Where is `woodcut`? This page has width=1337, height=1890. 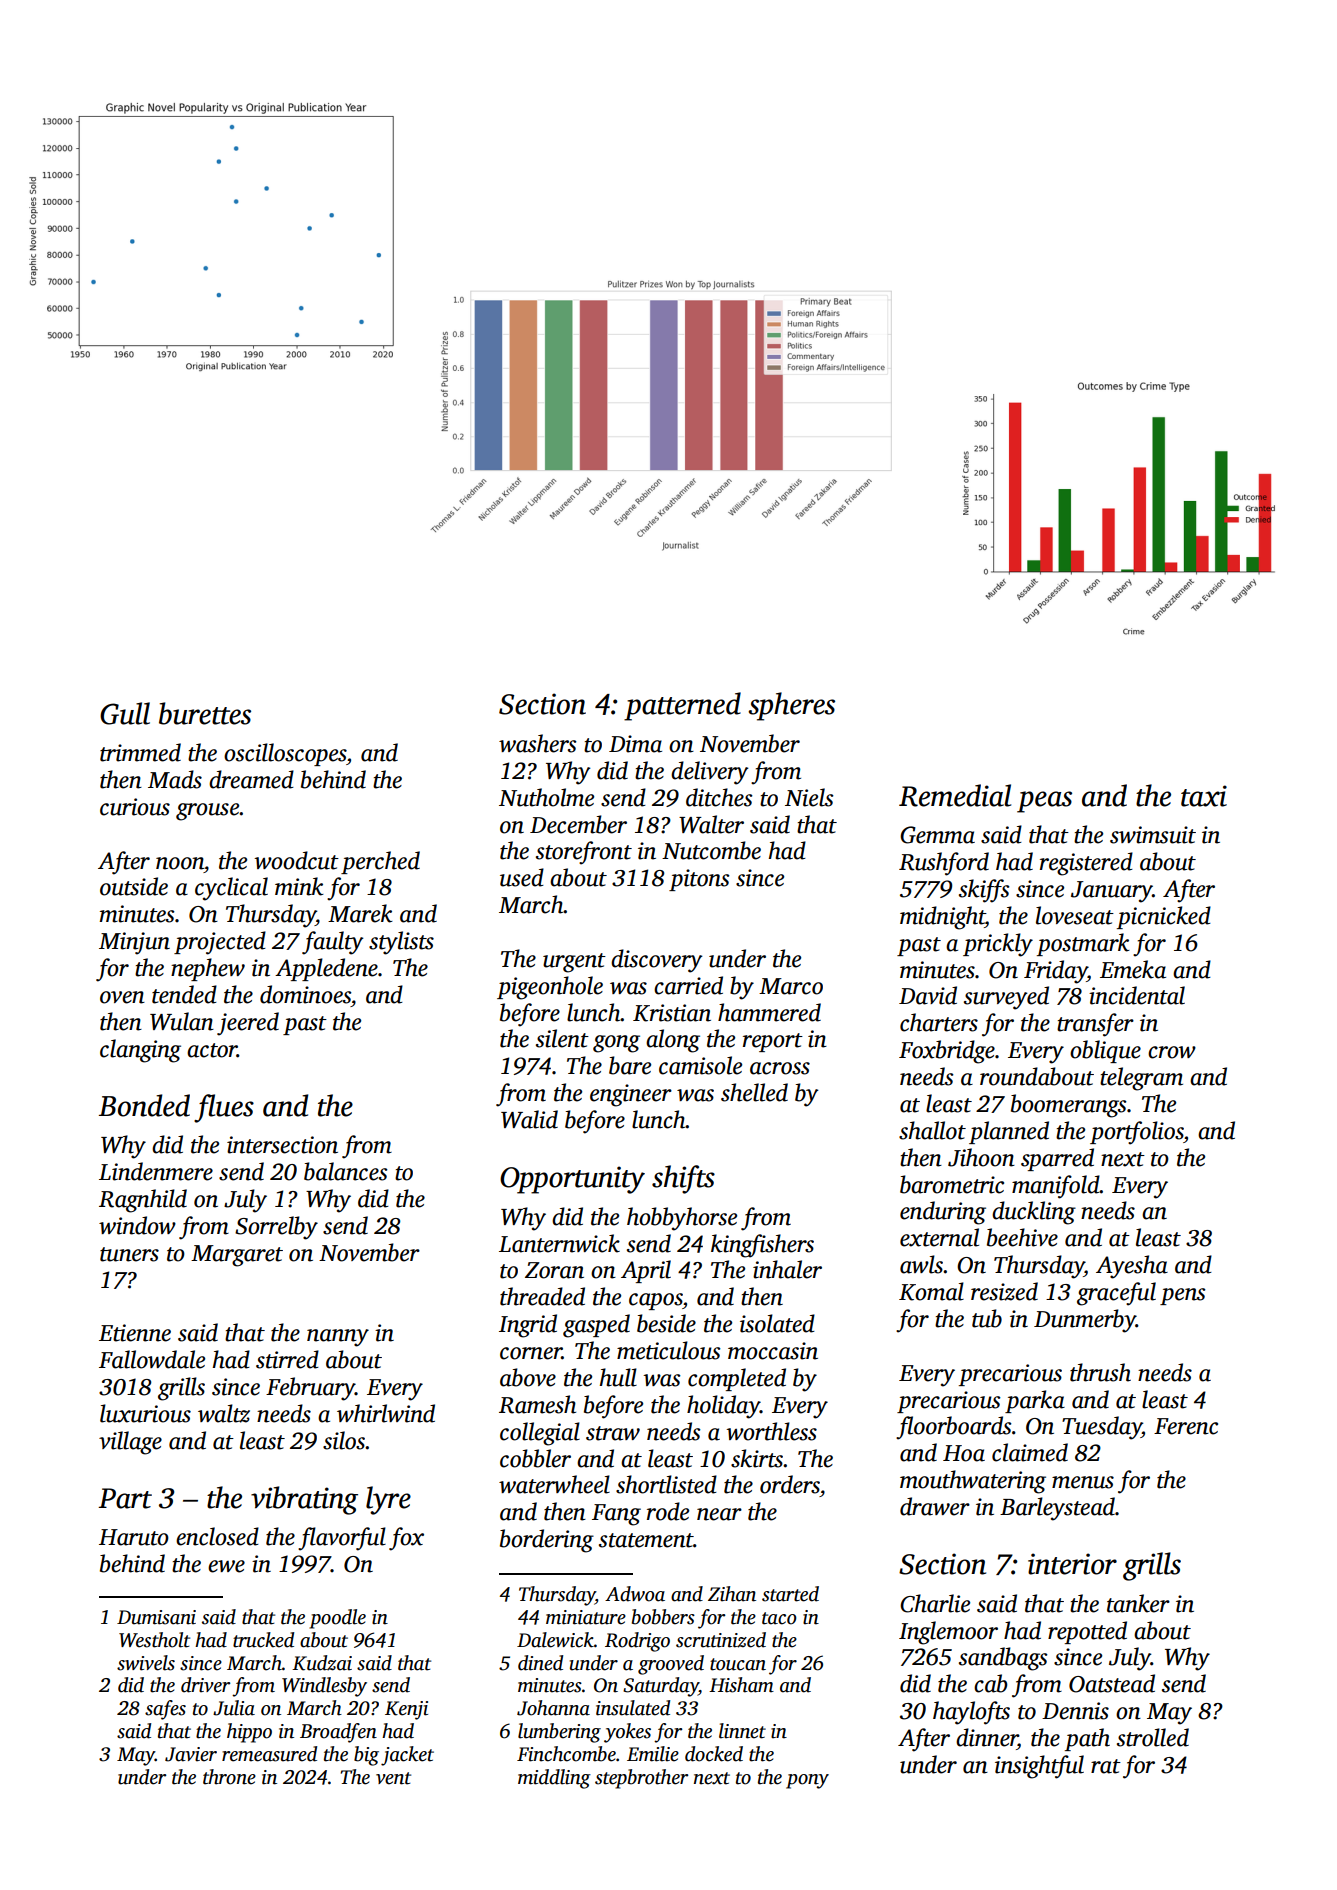 woodcut is located at coordinates (296, 860).
